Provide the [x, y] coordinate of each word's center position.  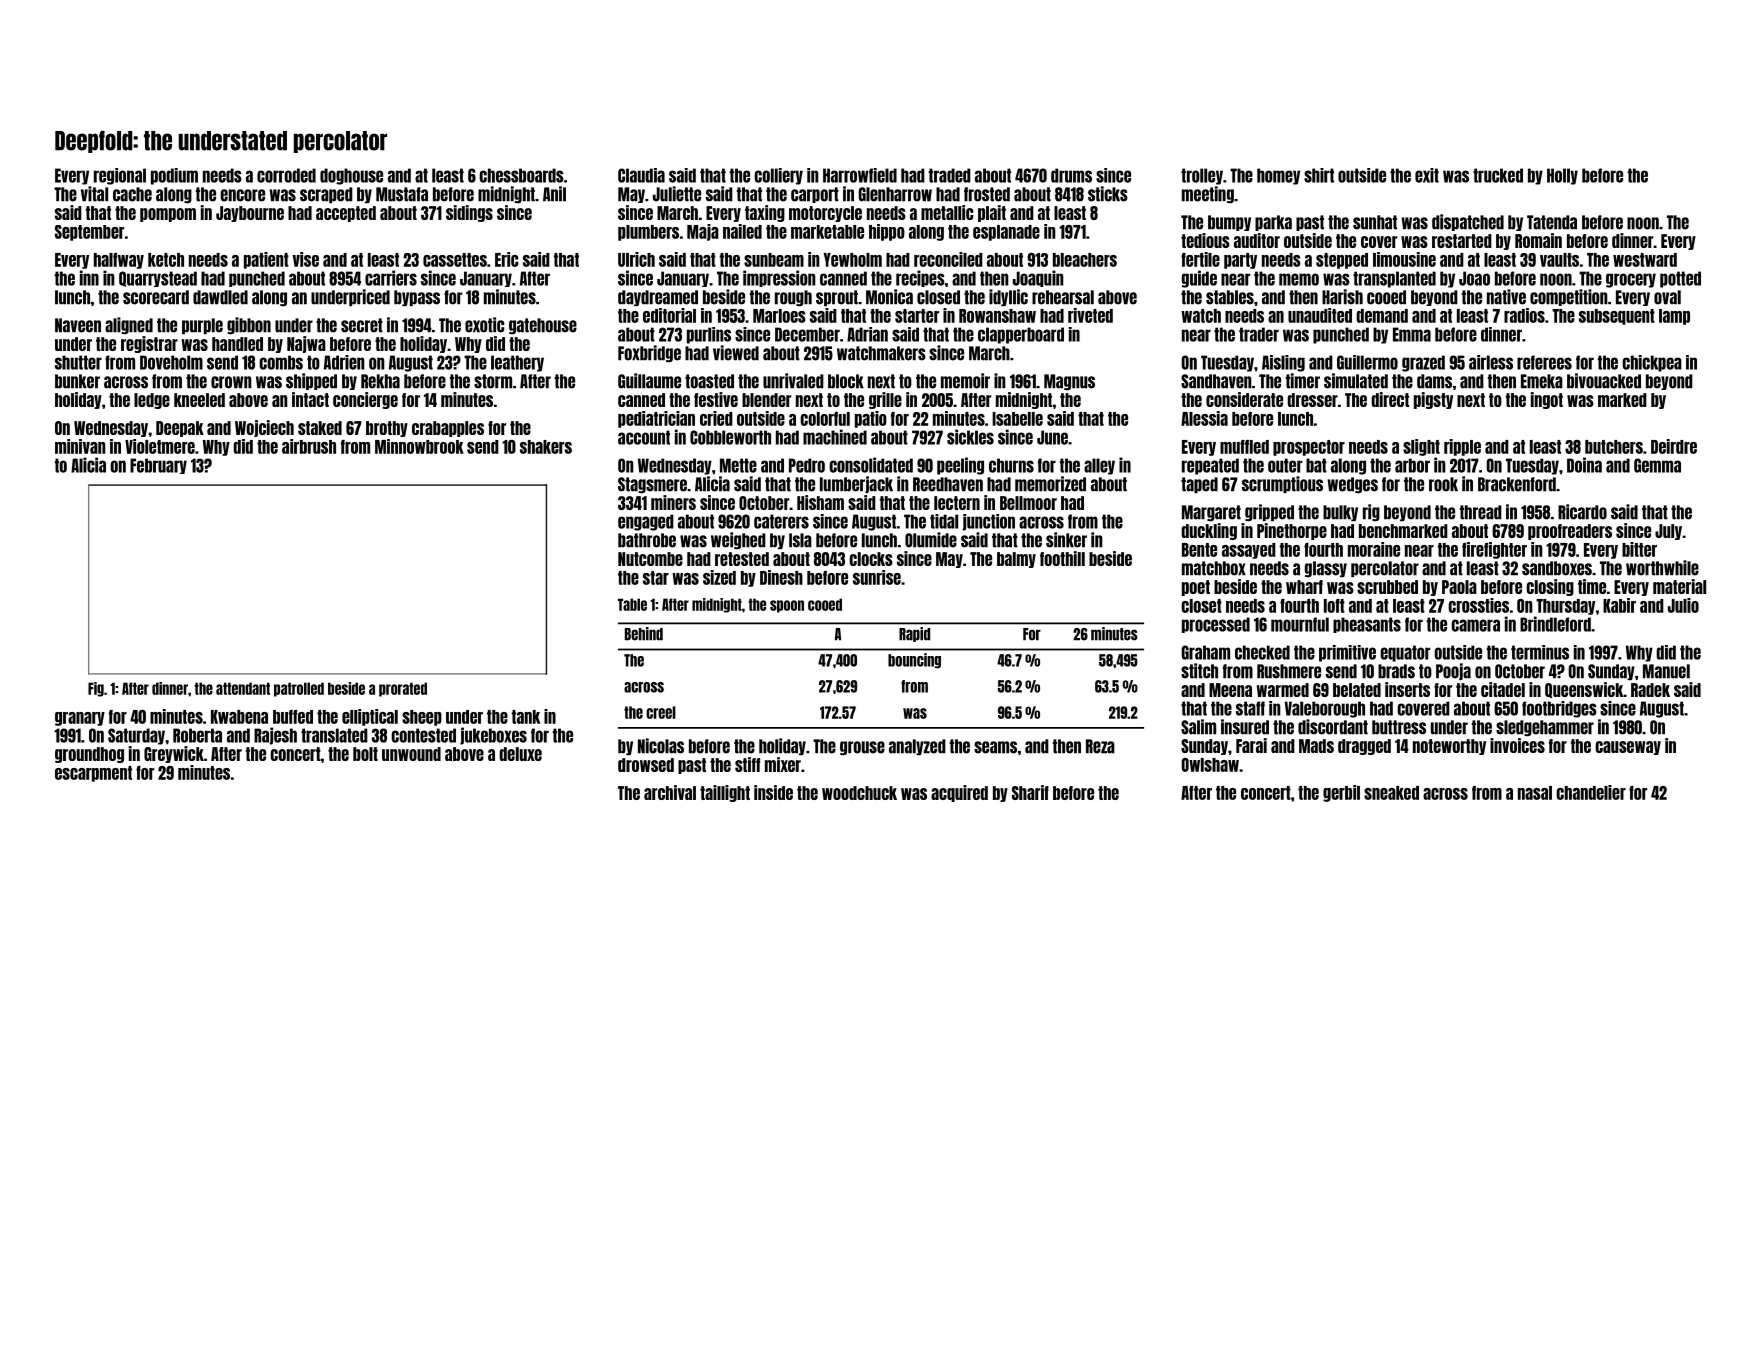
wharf [1304, 587]
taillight [725, 793]
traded [950, 175]
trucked [1498, 175]
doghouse [351, 176]
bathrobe [647, 540]
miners [673, 502]
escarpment [93, 774]
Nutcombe [650, 559]
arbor [1412, 465]
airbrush [309, 446]
